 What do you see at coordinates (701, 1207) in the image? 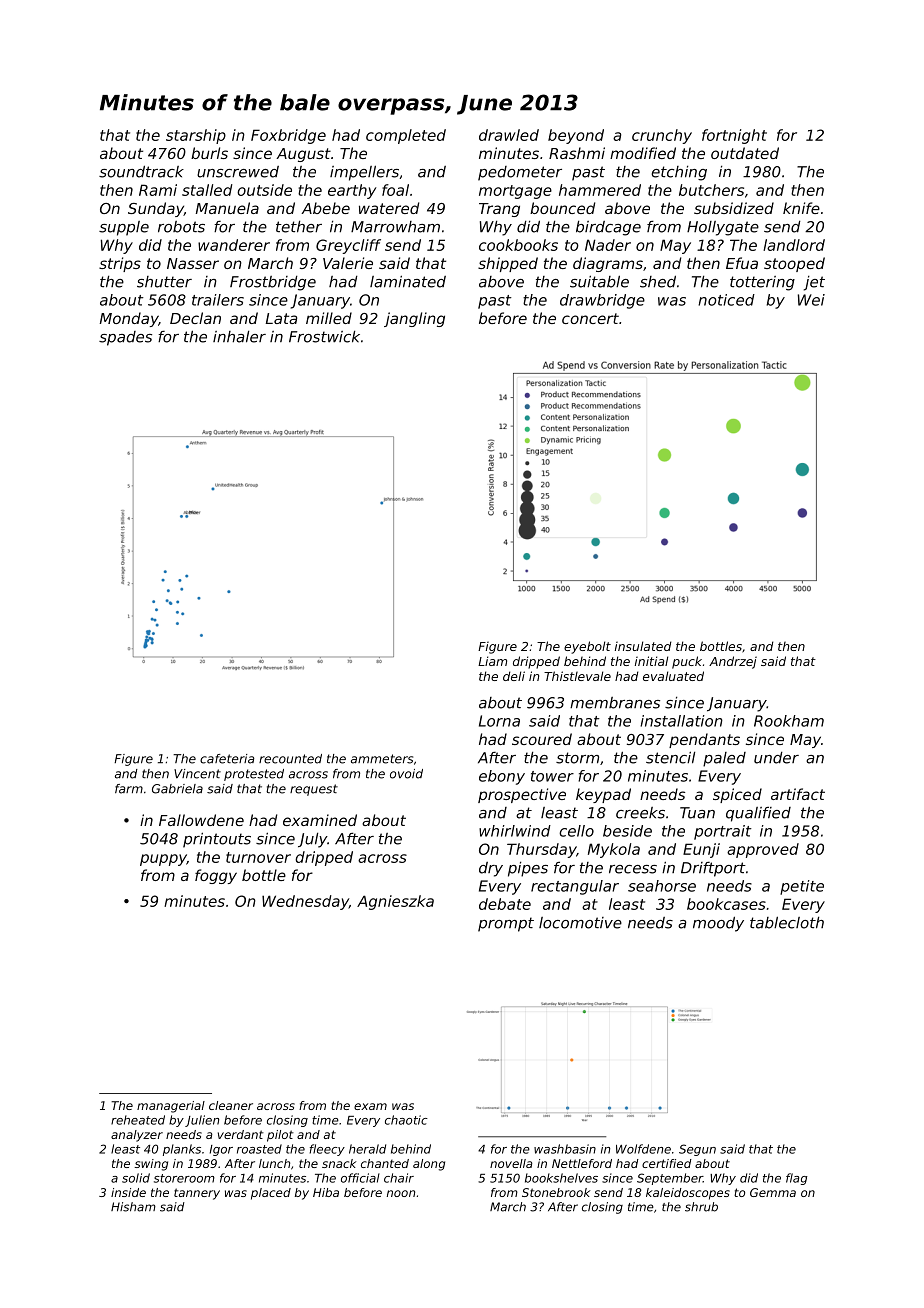
I see `shrub` at bounding box center [701, 1207].
